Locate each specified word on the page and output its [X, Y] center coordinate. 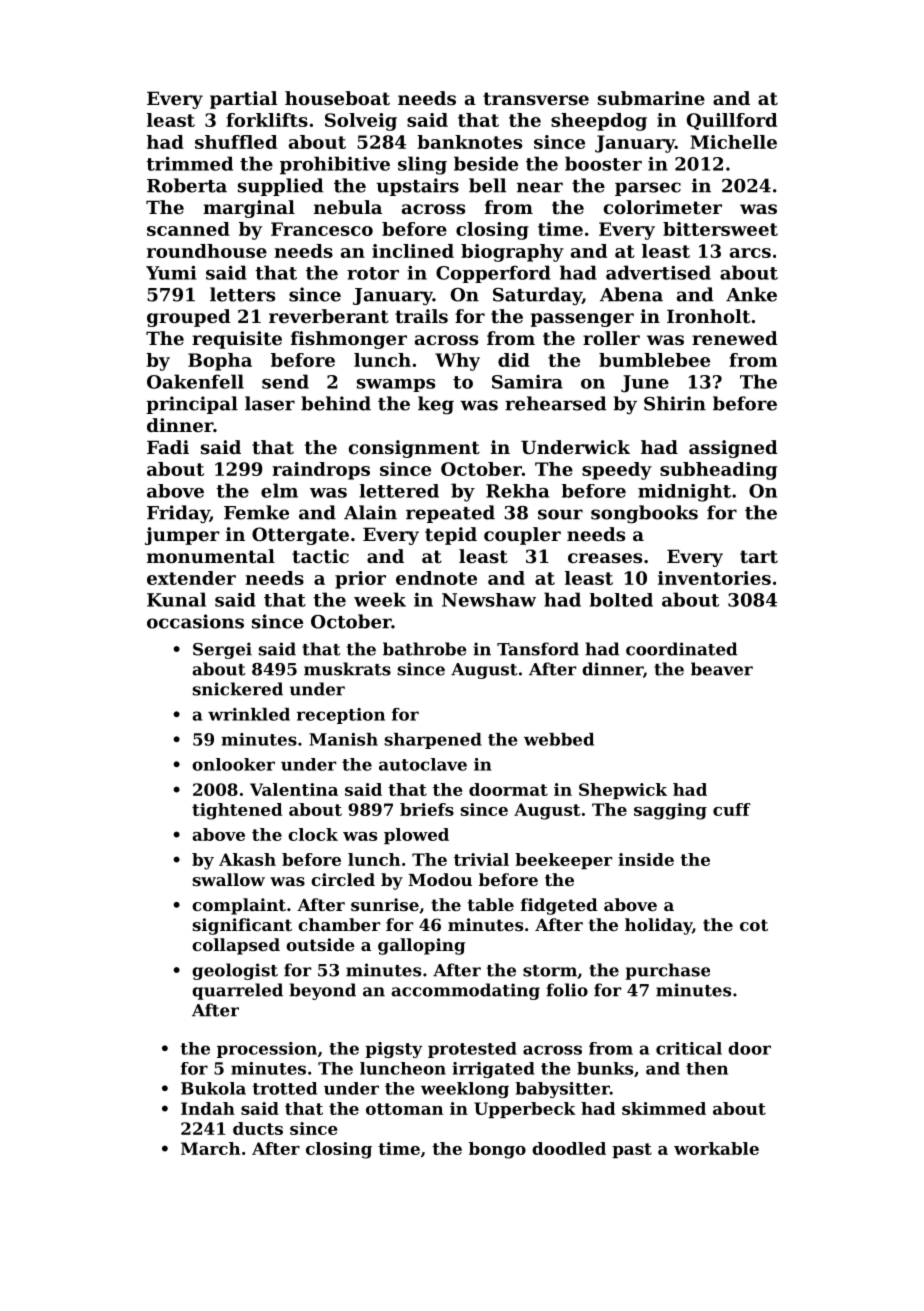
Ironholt [708, 316]
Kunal [176, 599]
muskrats [347, 669]
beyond [322, 991]
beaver [722, 669]
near [540, 187]
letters [242, 294]
